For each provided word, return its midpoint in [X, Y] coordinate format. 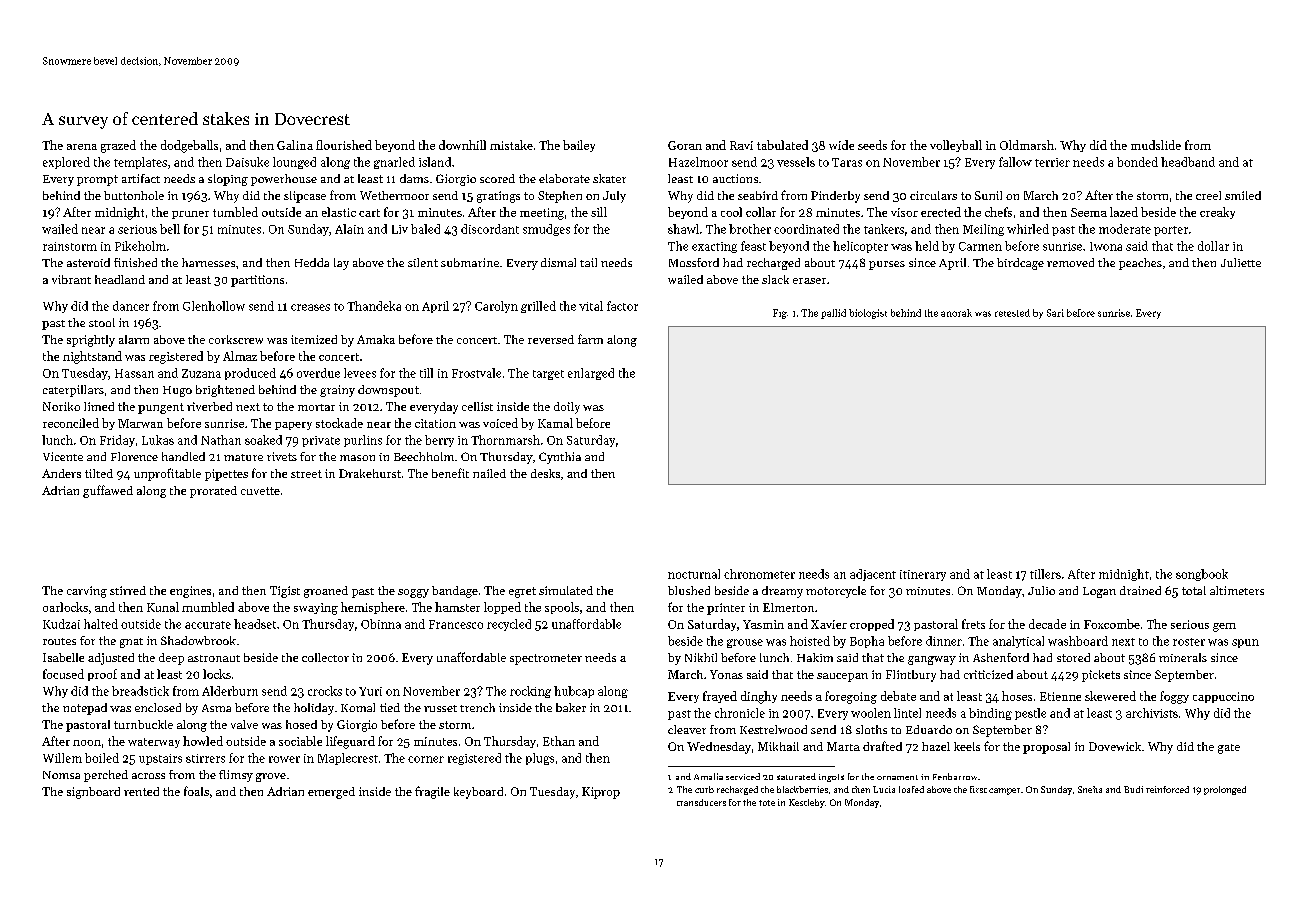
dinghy [759, 697]
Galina [295, 145]
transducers [701, 802]
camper [1004, 791]
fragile [432, 792]
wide [841, 145]
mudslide [1156, 145]
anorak [956, 313]
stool [102, 322]
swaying [316, 609]
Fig [780, 314]
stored [1073, 657]
